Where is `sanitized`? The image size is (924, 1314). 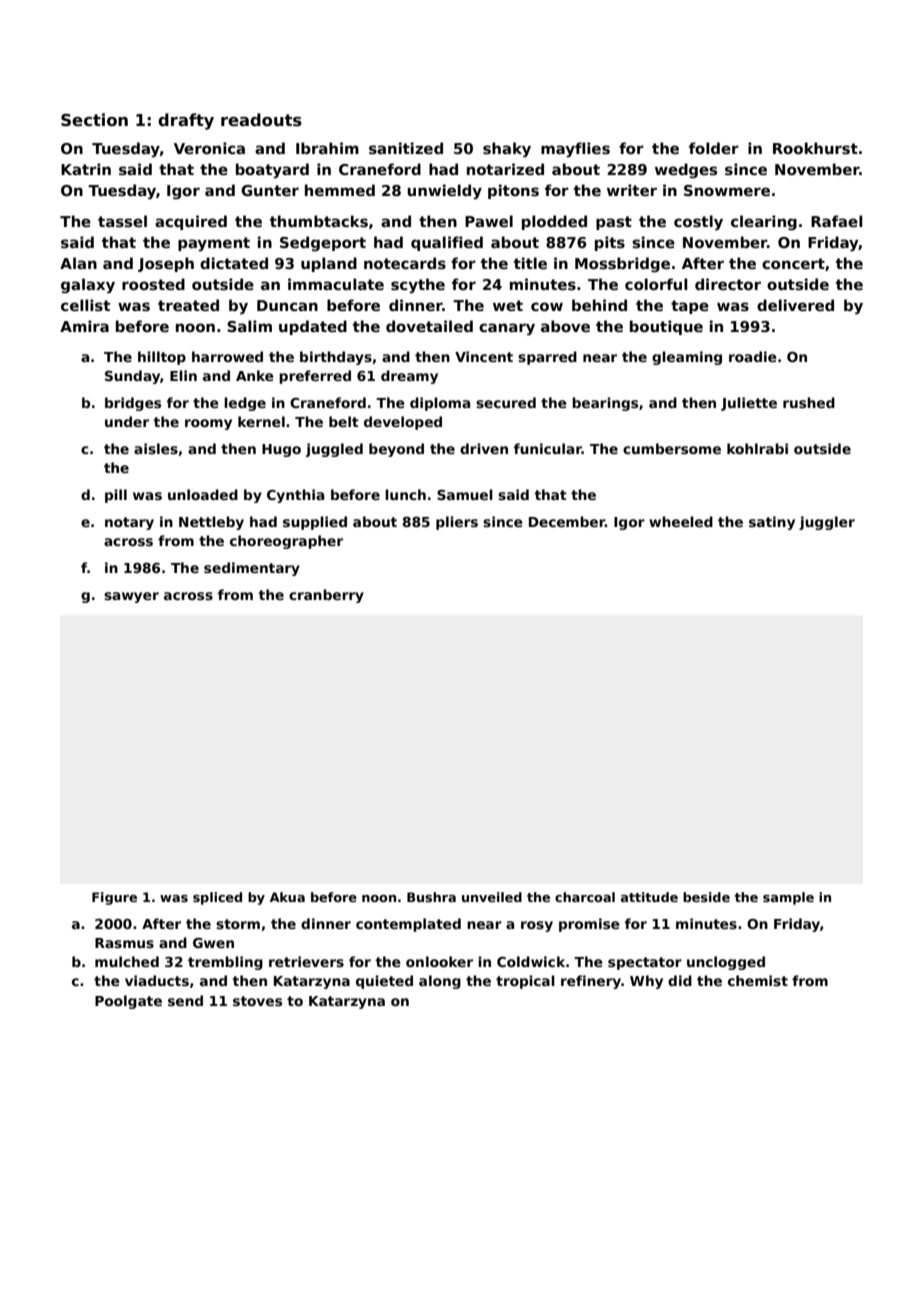 sanitized is located at coordinates (406, 148).
